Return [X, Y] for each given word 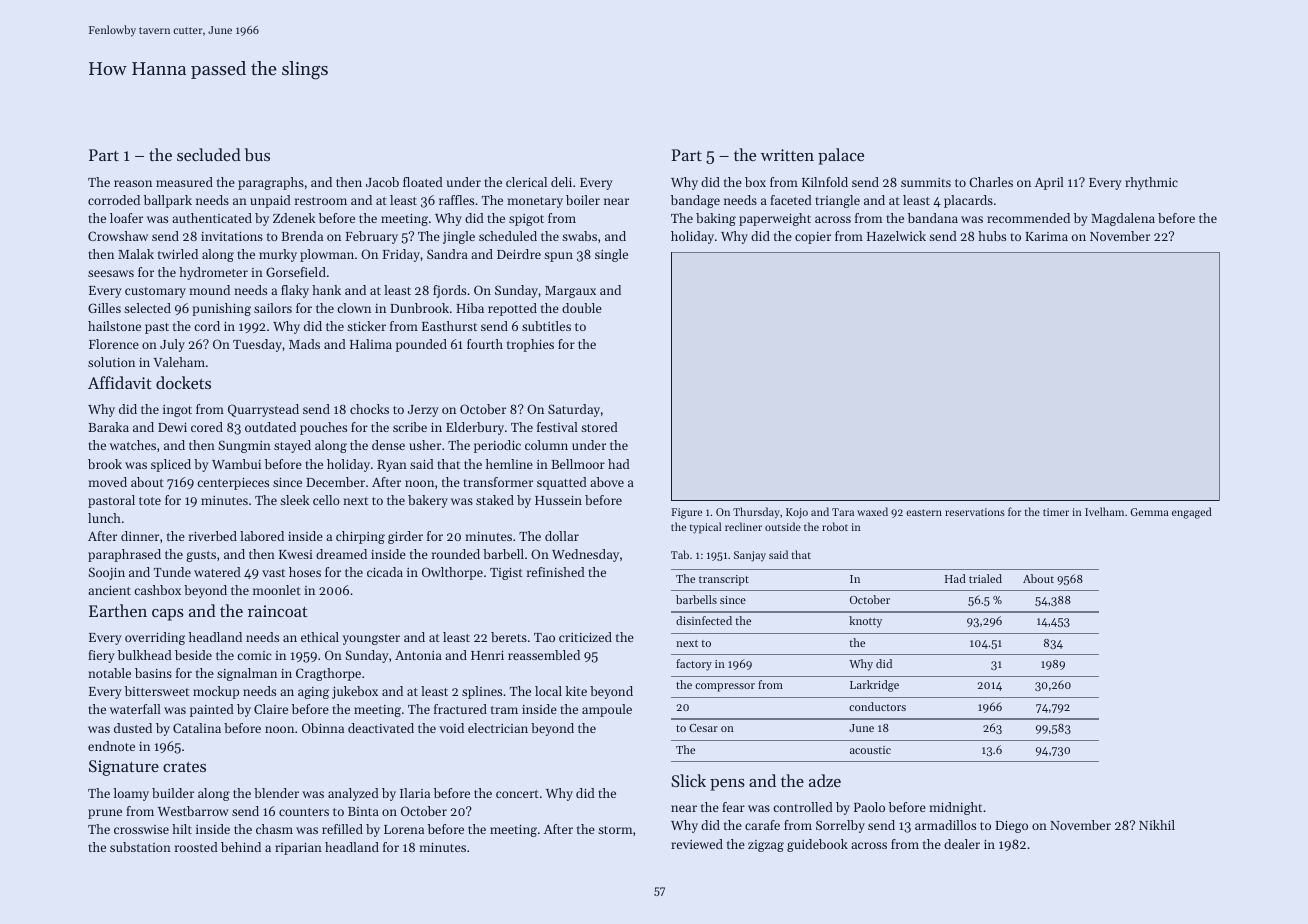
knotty [865, 622]
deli [561, 182]
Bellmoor [578, 464]
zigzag [766, 846]
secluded [209, 154]
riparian [298, 848]
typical [706, 528]
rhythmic [1151, 183]
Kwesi [296, 554]
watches [133, 445]
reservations [975, 512]
